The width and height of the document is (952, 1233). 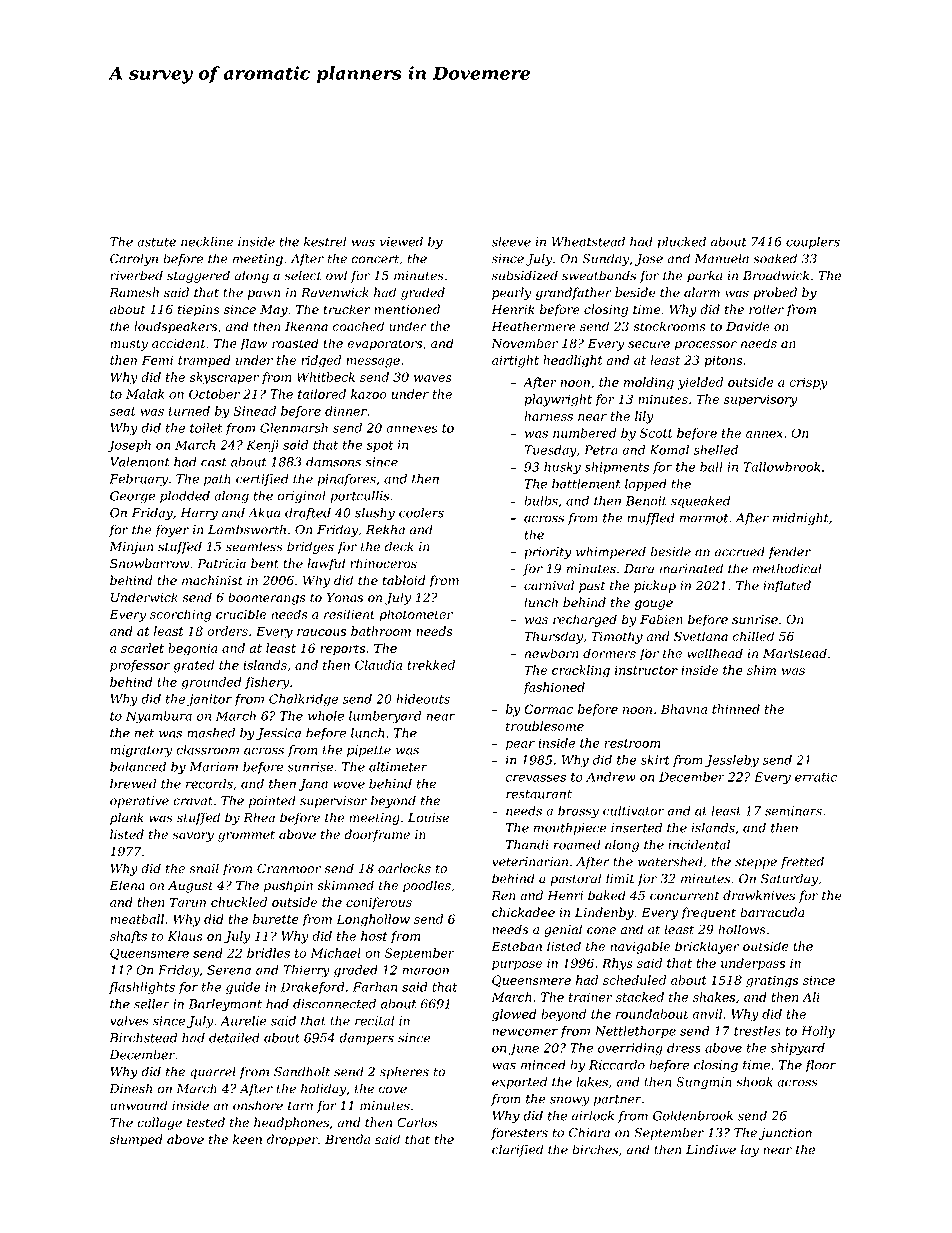 What do you see at coordinates (793, 811) in the document?
I see `seminars` at bounding box center [793, 811].
